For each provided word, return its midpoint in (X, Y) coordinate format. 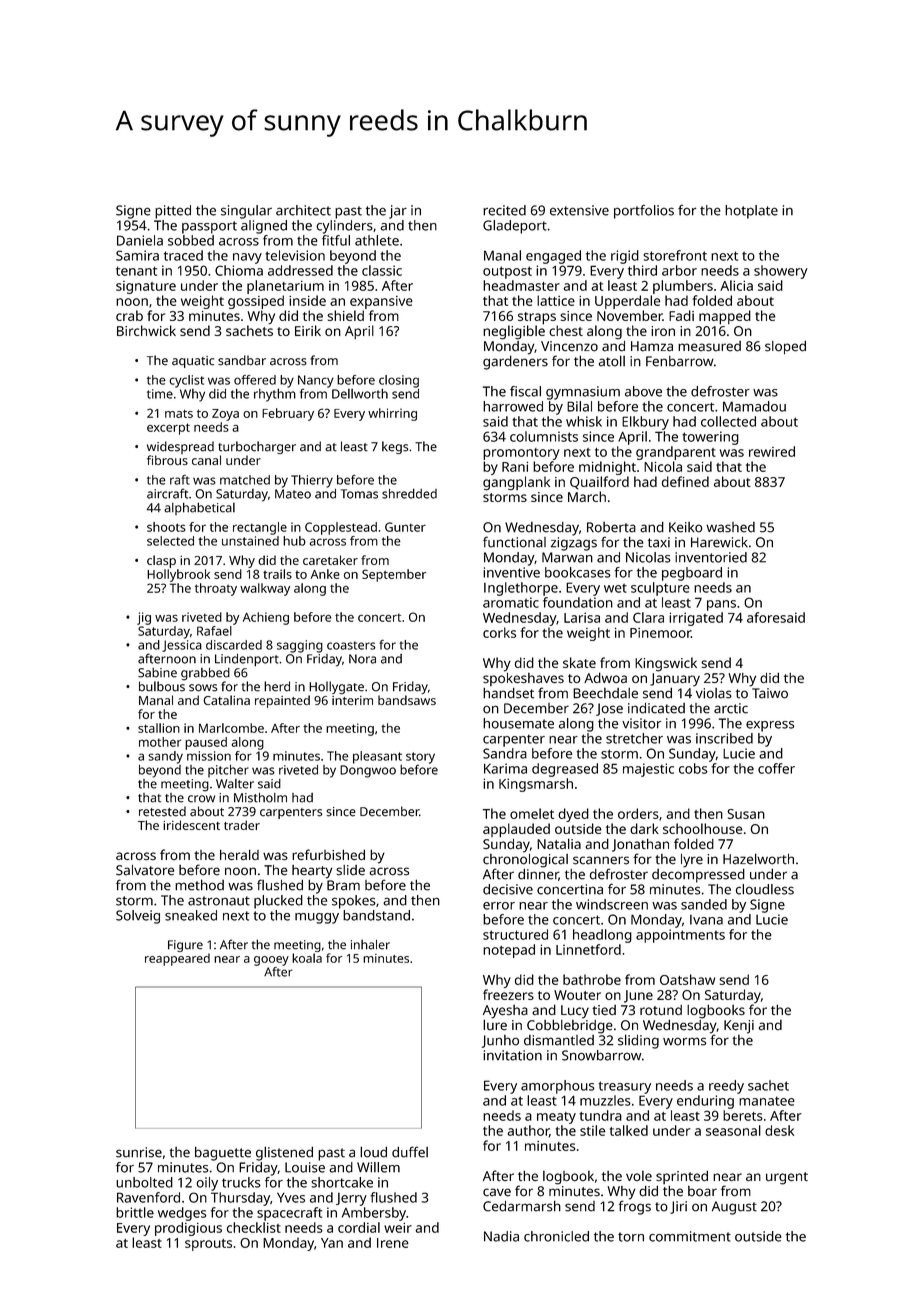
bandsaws (407, 700)
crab (129, 315)
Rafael (214, 631)
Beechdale (605, 693)
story (420, 758)
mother (160, 742)
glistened (284, 1153)
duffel (410, 1152)
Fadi (681, 315)
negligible (514, 332)
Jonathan (640, 845)
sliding (638, 1041)
